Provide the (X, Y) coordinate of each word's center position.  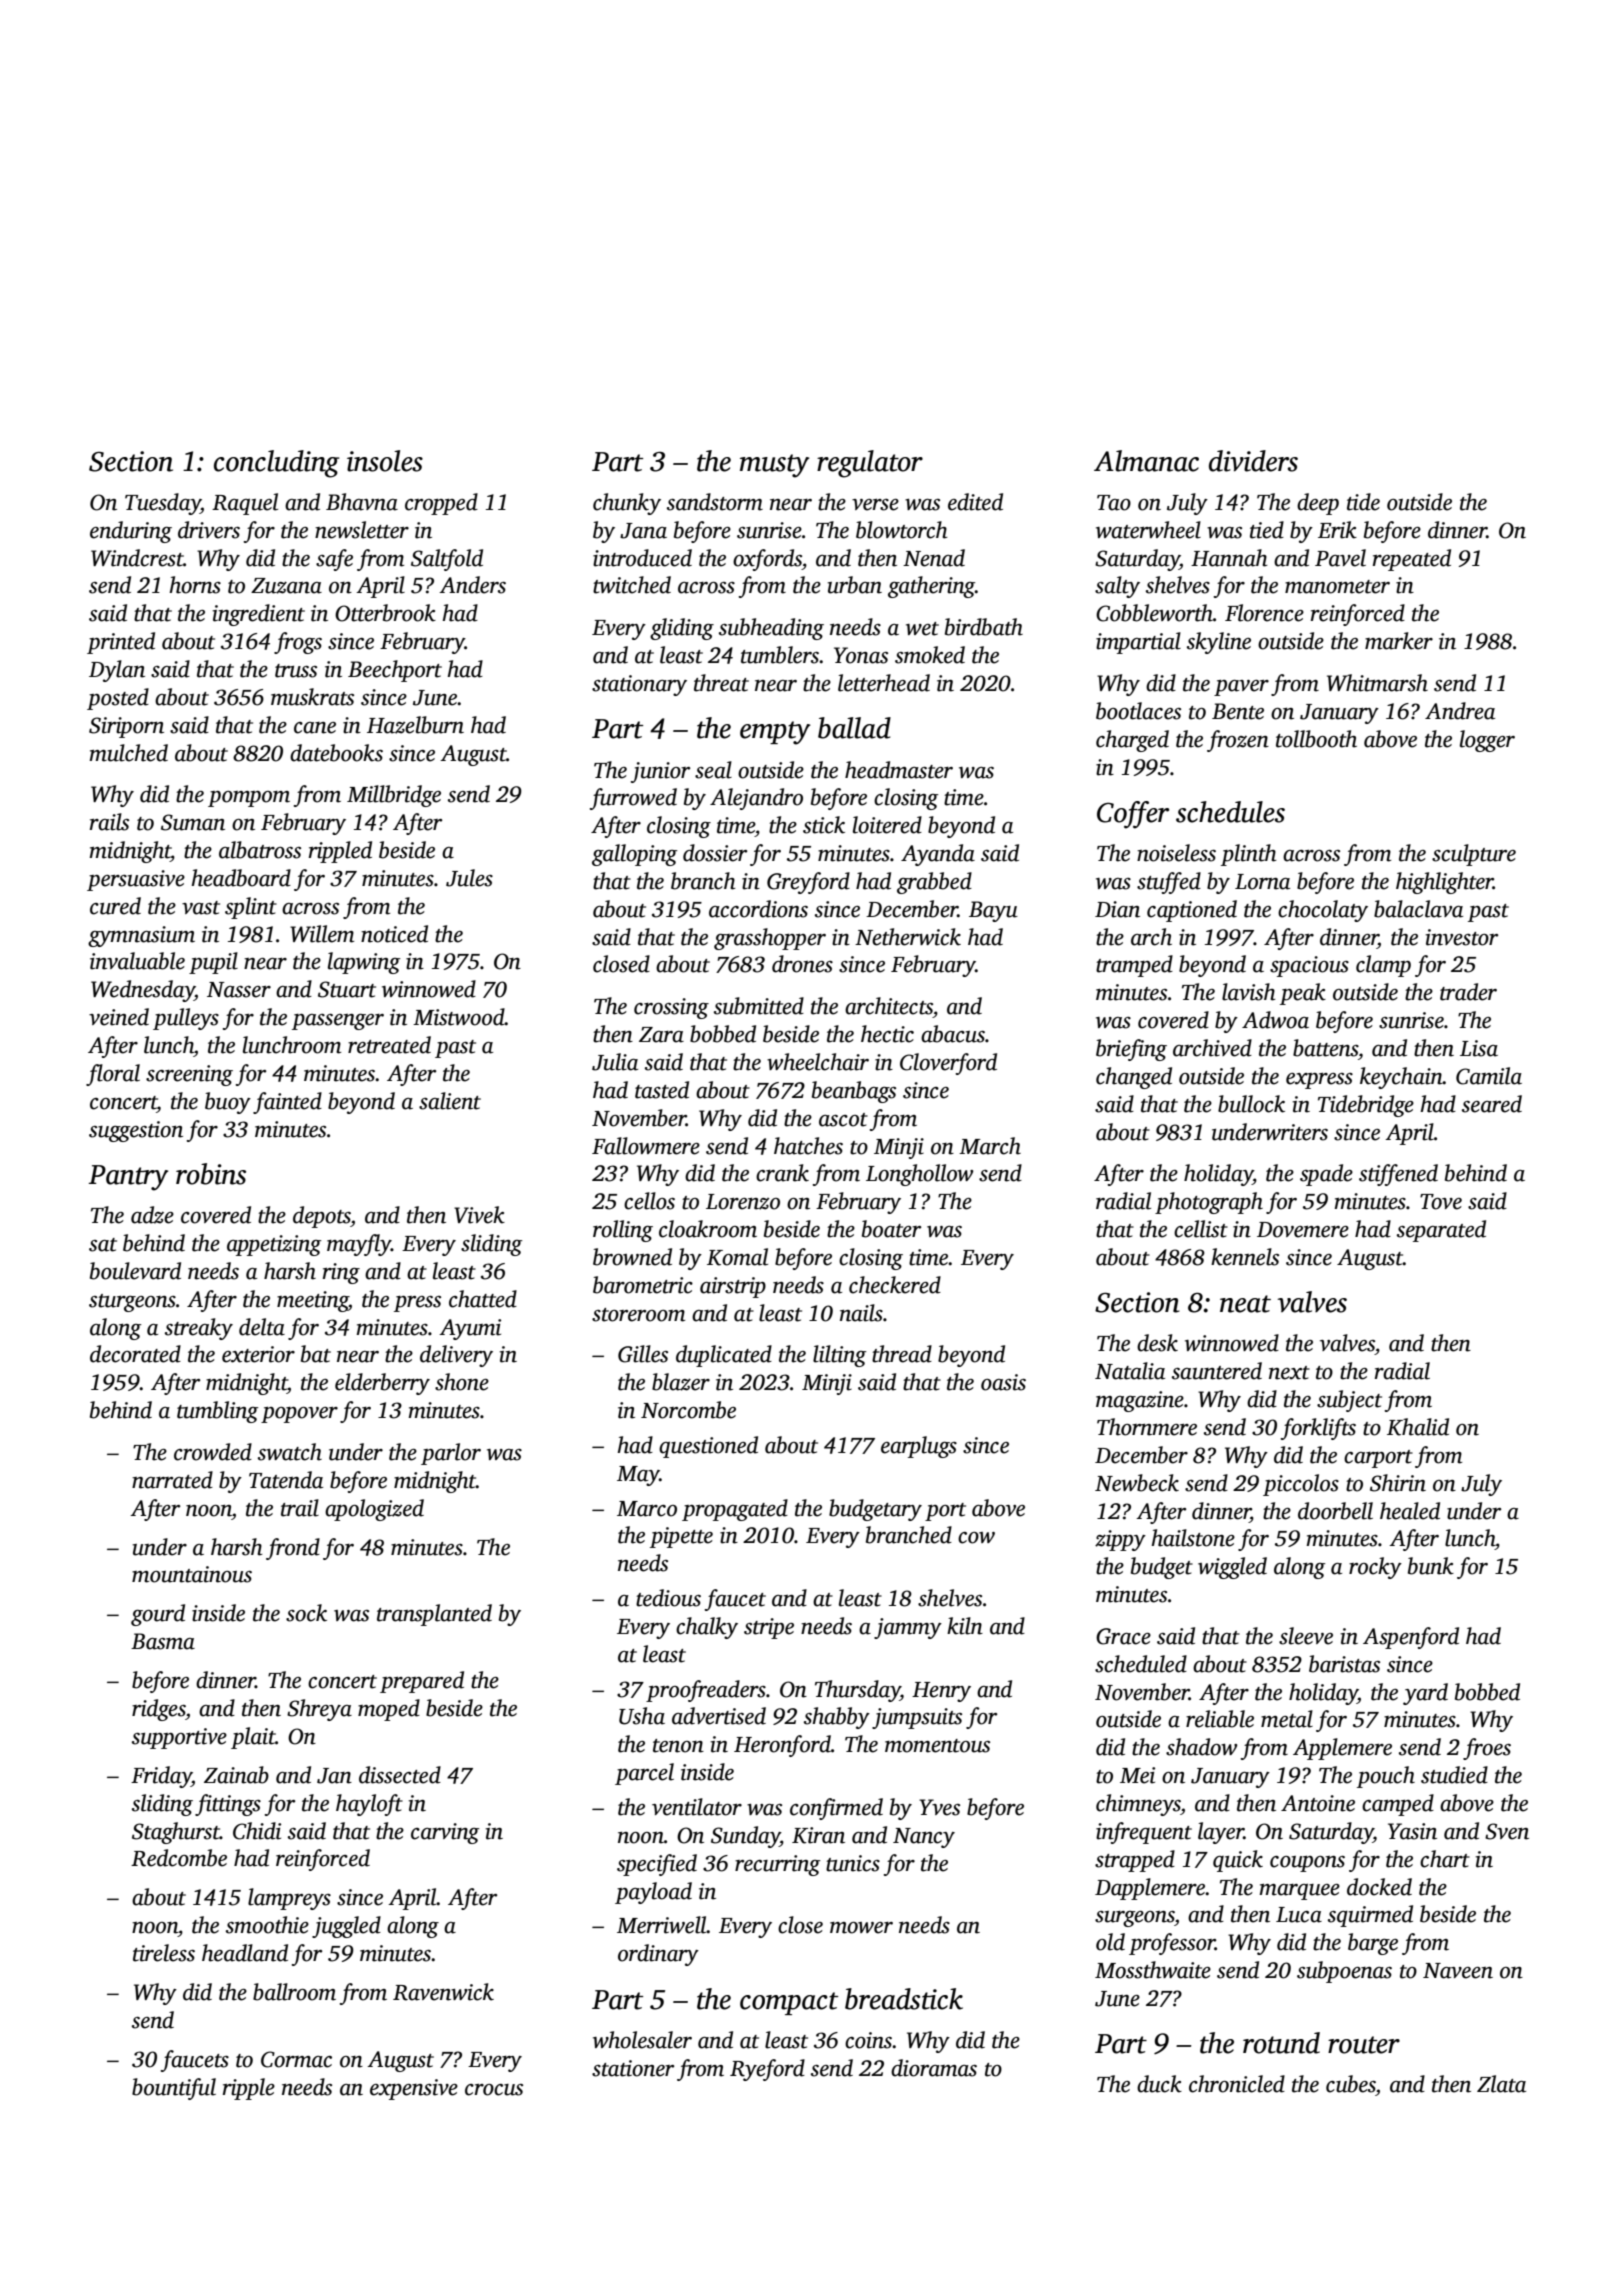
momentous (937, 1746)
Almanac (1146, 461)
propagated (735, 1510)
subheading (771, 629)
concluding (276, 464)
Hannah (1229, 558)
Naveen (1458, 1971)
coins (868, 2040)
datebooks (336, 753)
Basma (163, 1641)
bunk (1431, 1566)
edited (975, 502)
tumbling (217, 1412)
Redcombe (179, 1858)
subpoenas (1344, 1972)
